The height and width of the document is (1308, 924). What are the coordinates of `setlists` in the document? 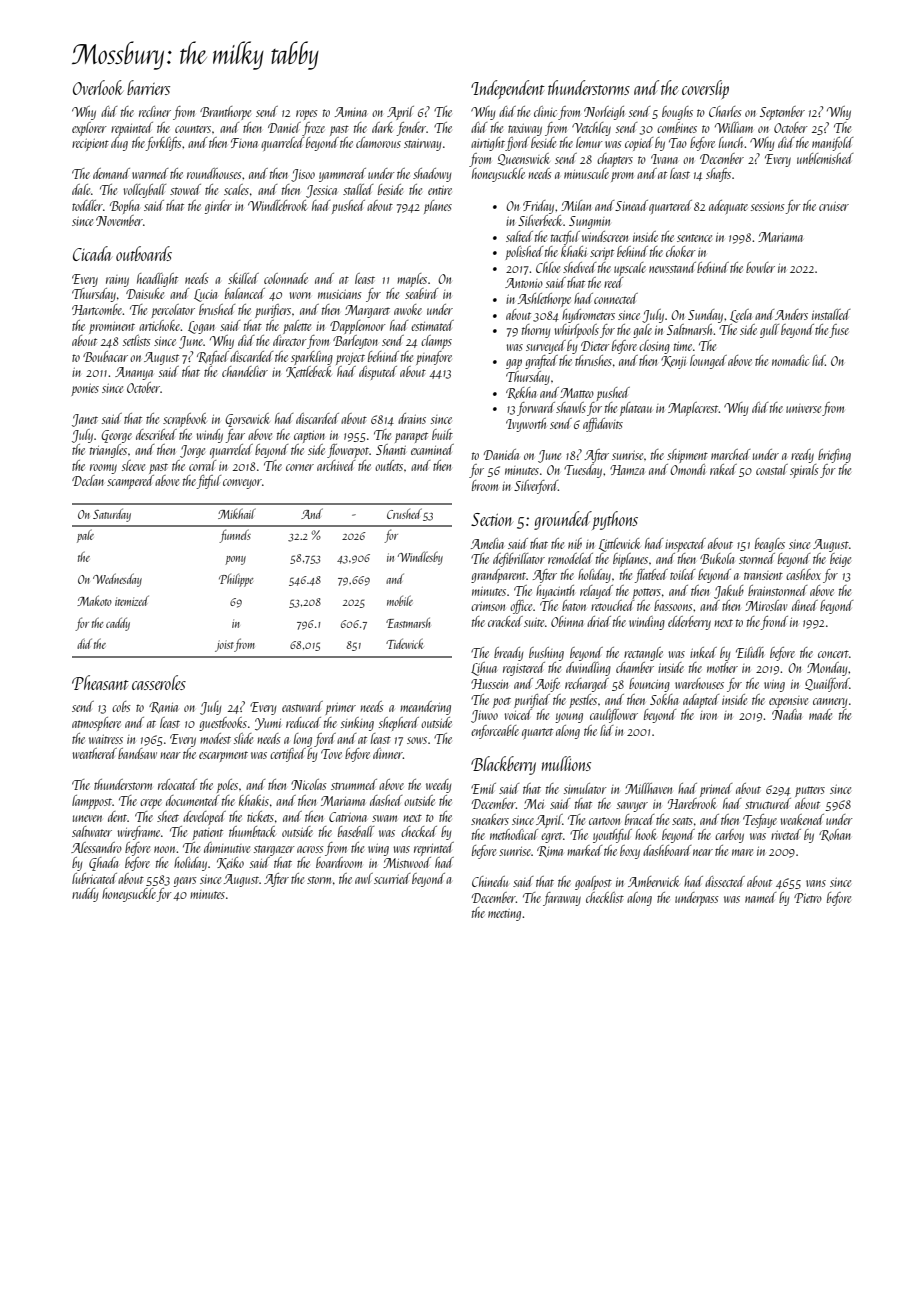 It's located at (137, 340).
